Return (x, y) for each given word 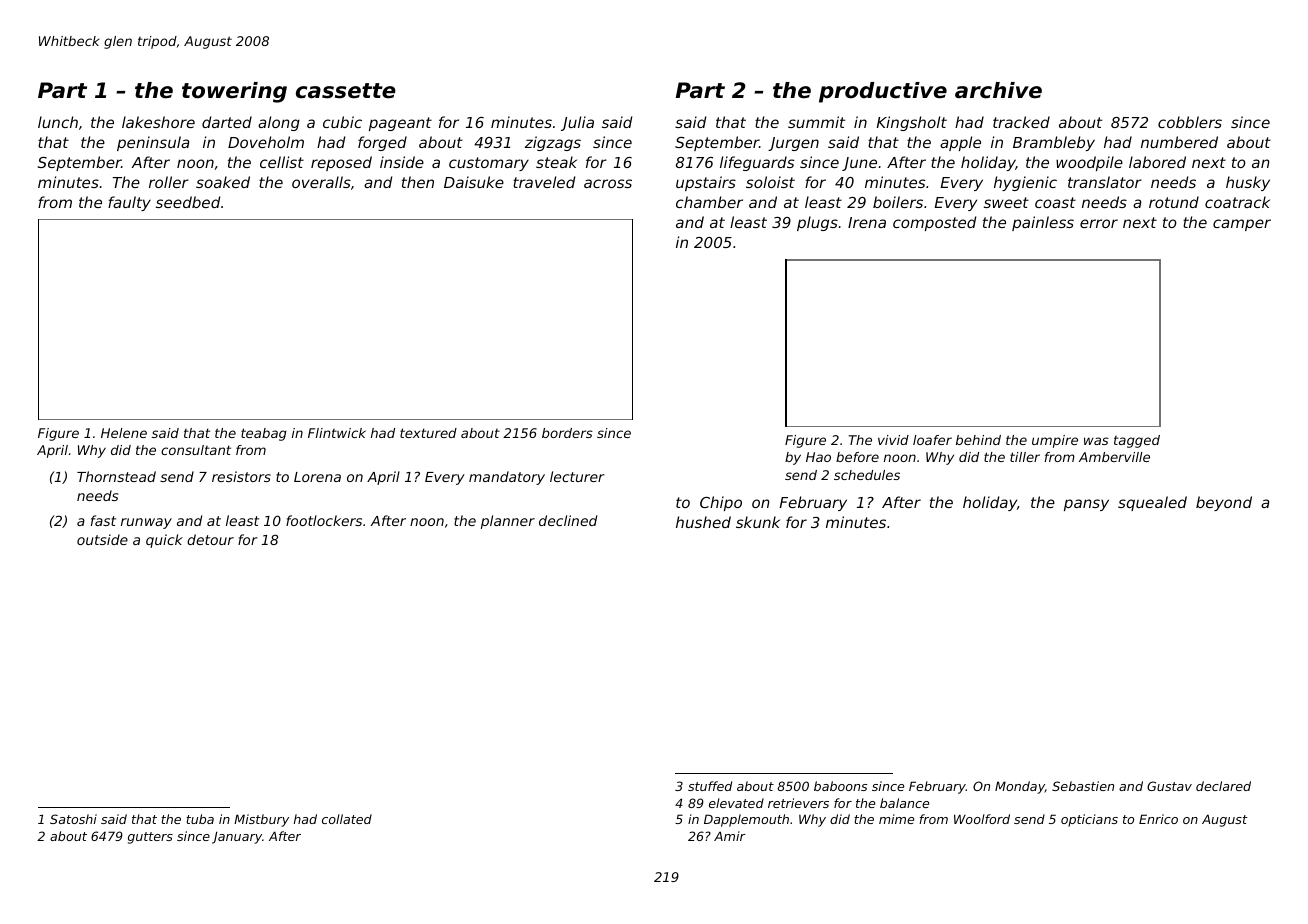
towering (234, 92)
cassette (346, 91)
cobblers (1190, 122)
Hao (818, 457)
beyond (1224, 503)
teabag (264, 434)
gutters (150, 838)
